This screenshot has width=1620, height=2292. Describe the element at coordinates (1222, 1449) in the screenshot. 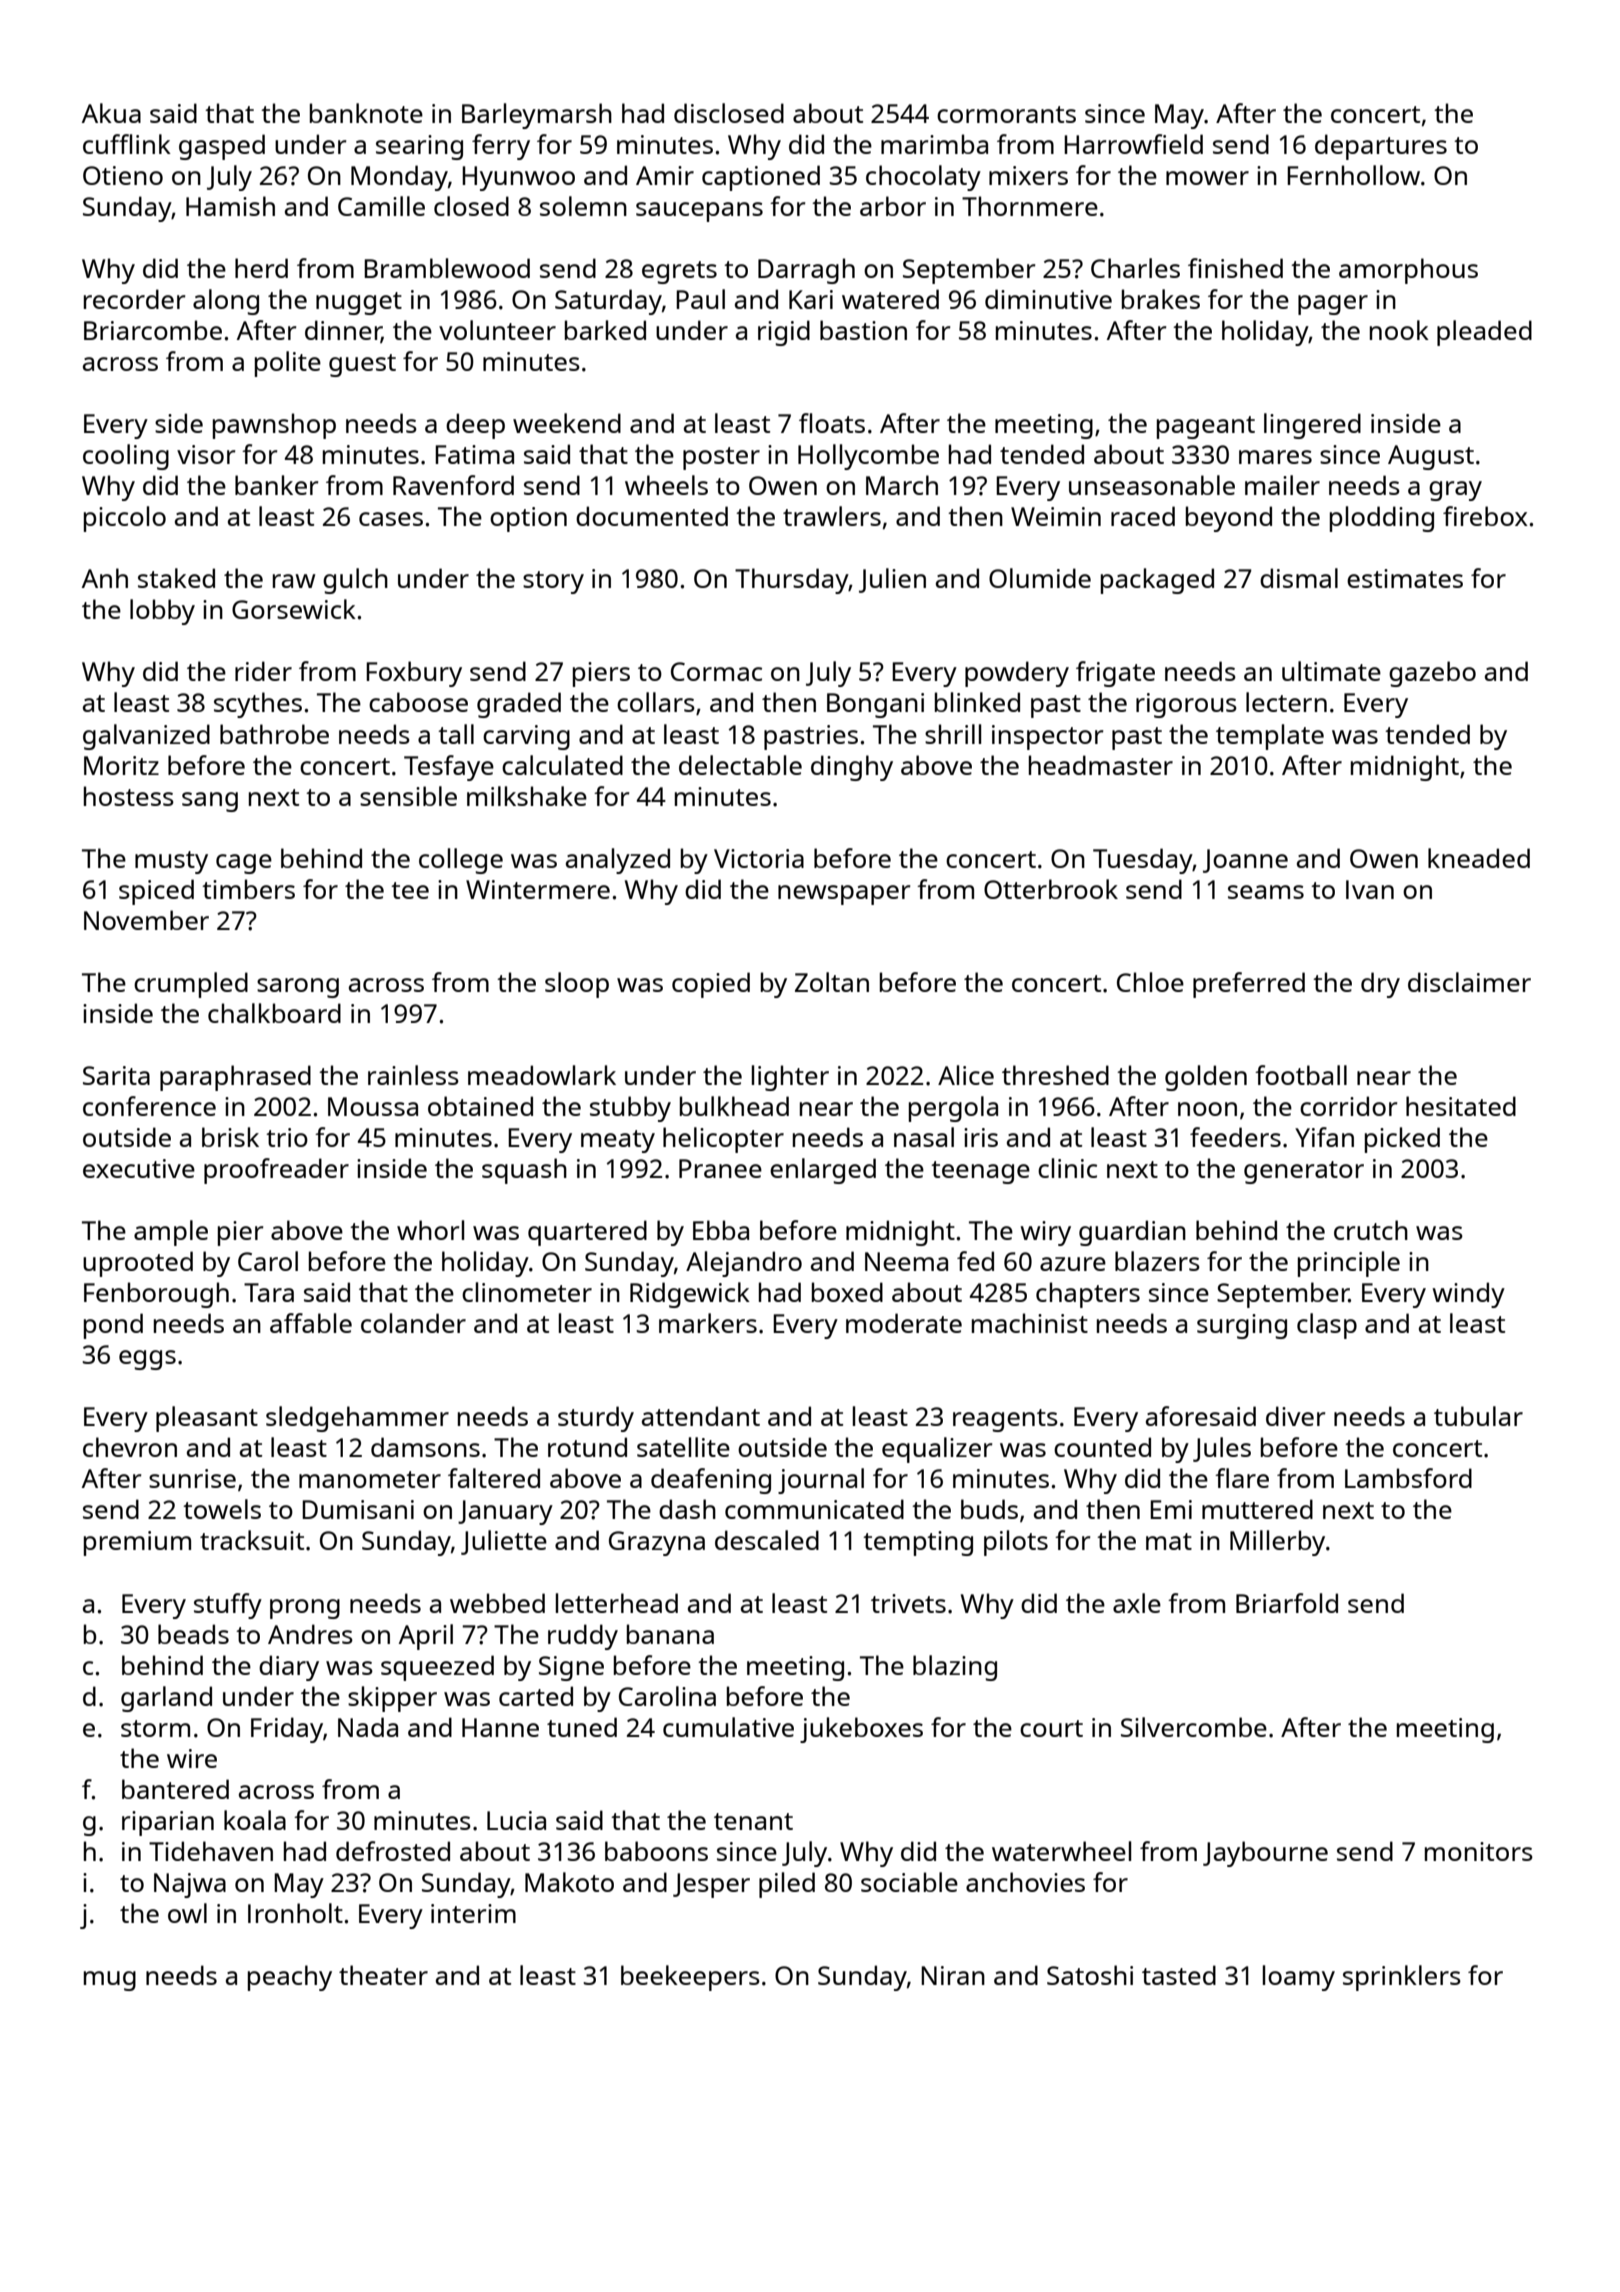

I see `Jules` at that location.
